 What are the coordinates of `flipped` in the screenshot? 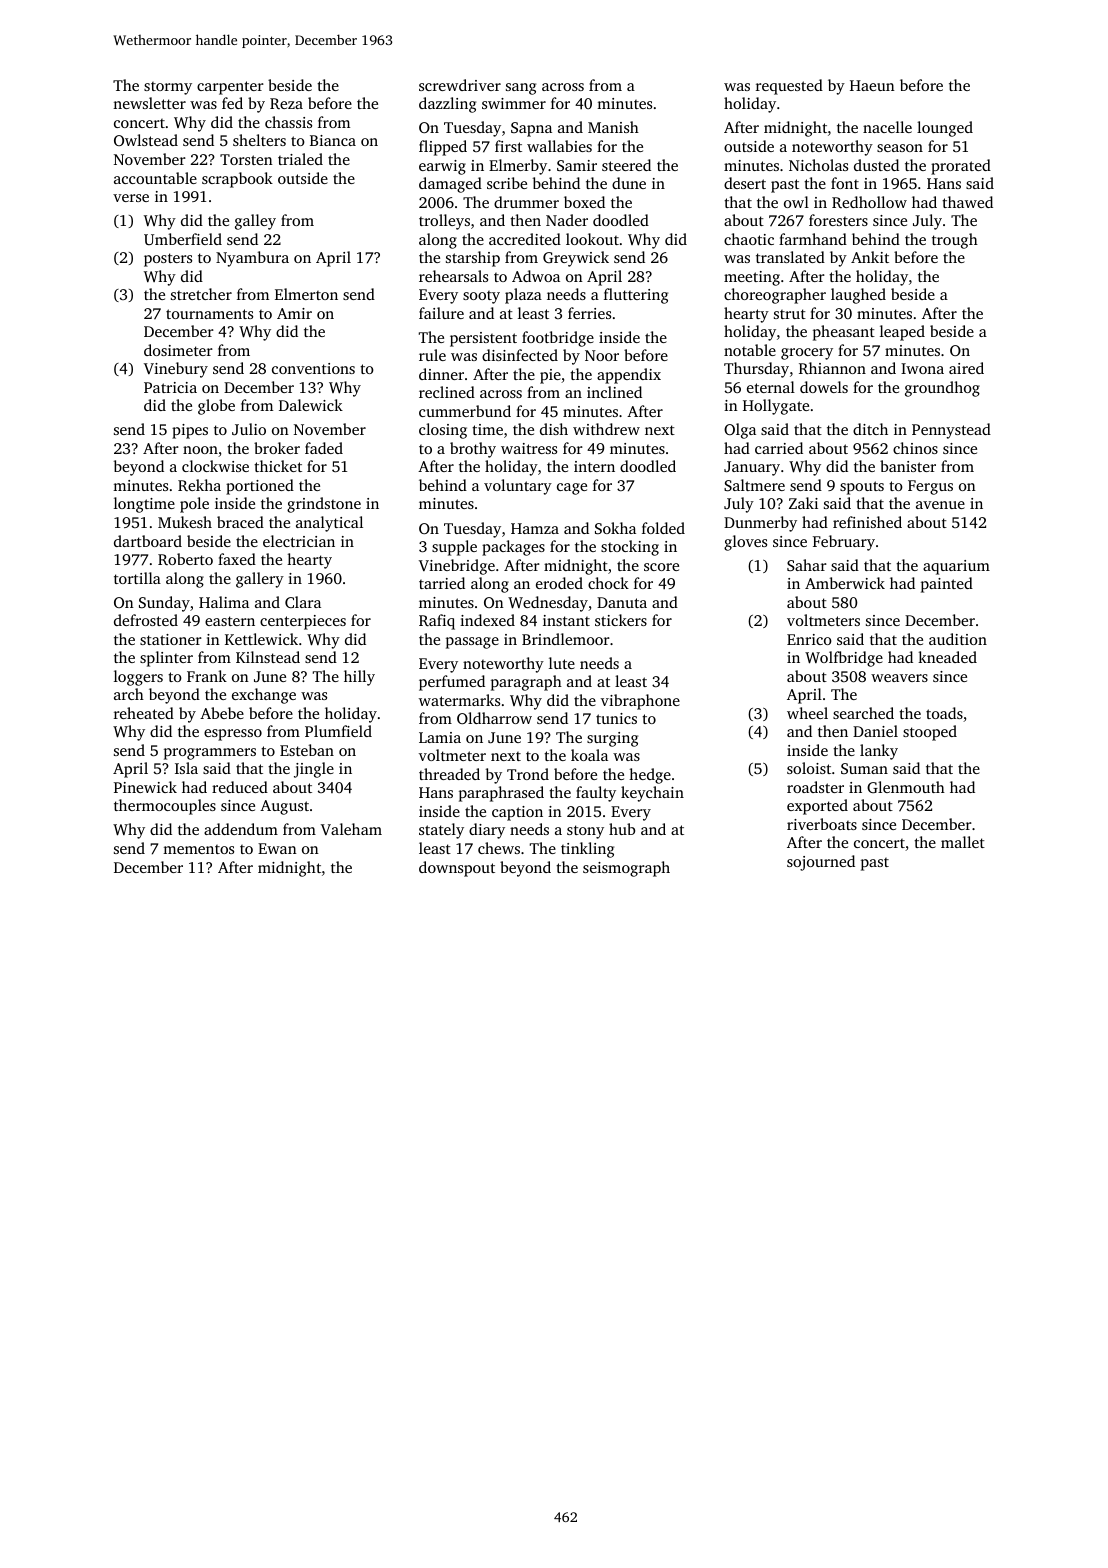 It's located at (443, 148).
